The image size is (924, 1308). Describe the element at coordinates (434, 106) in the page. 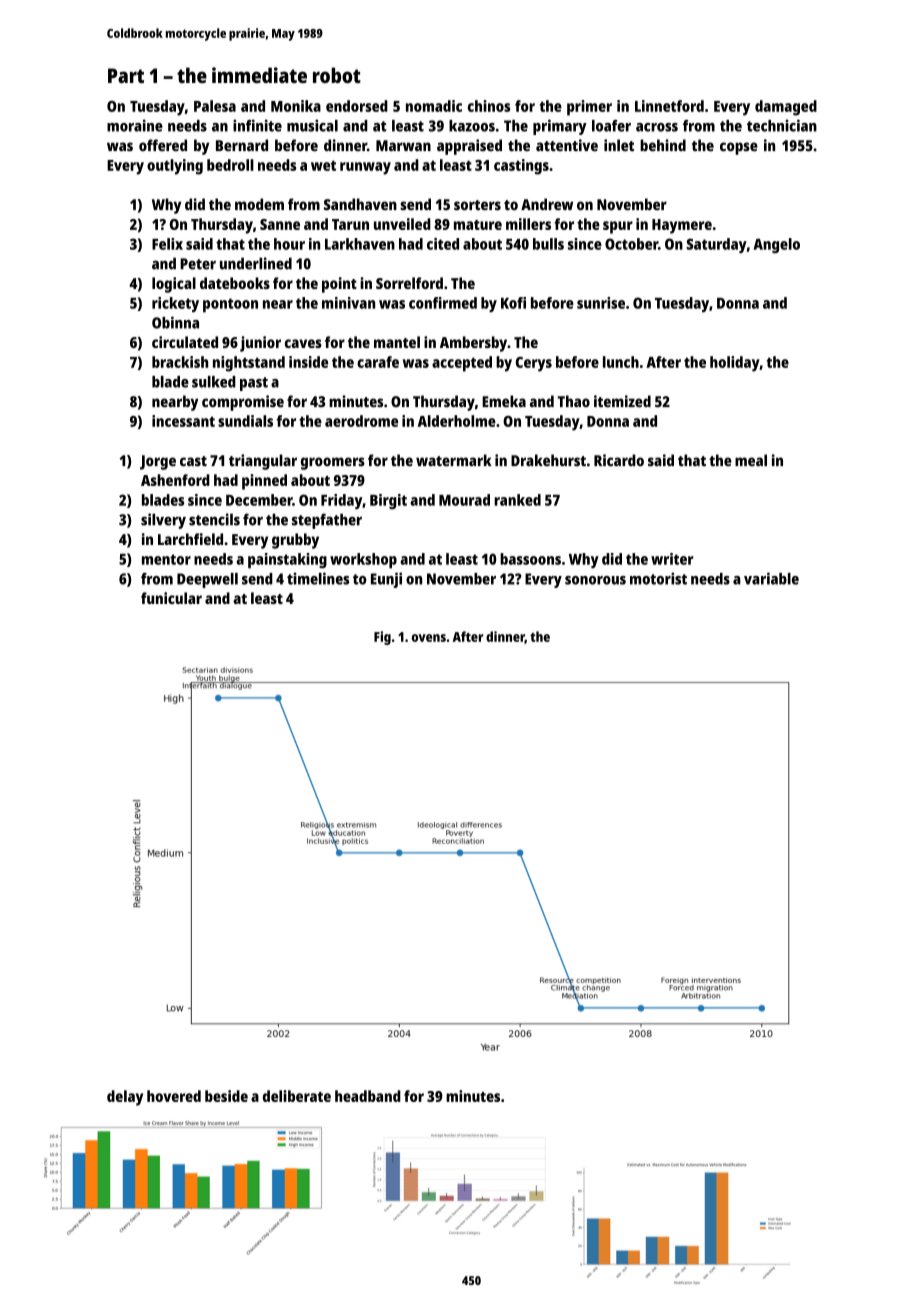

I see `nomadic` at that location.
